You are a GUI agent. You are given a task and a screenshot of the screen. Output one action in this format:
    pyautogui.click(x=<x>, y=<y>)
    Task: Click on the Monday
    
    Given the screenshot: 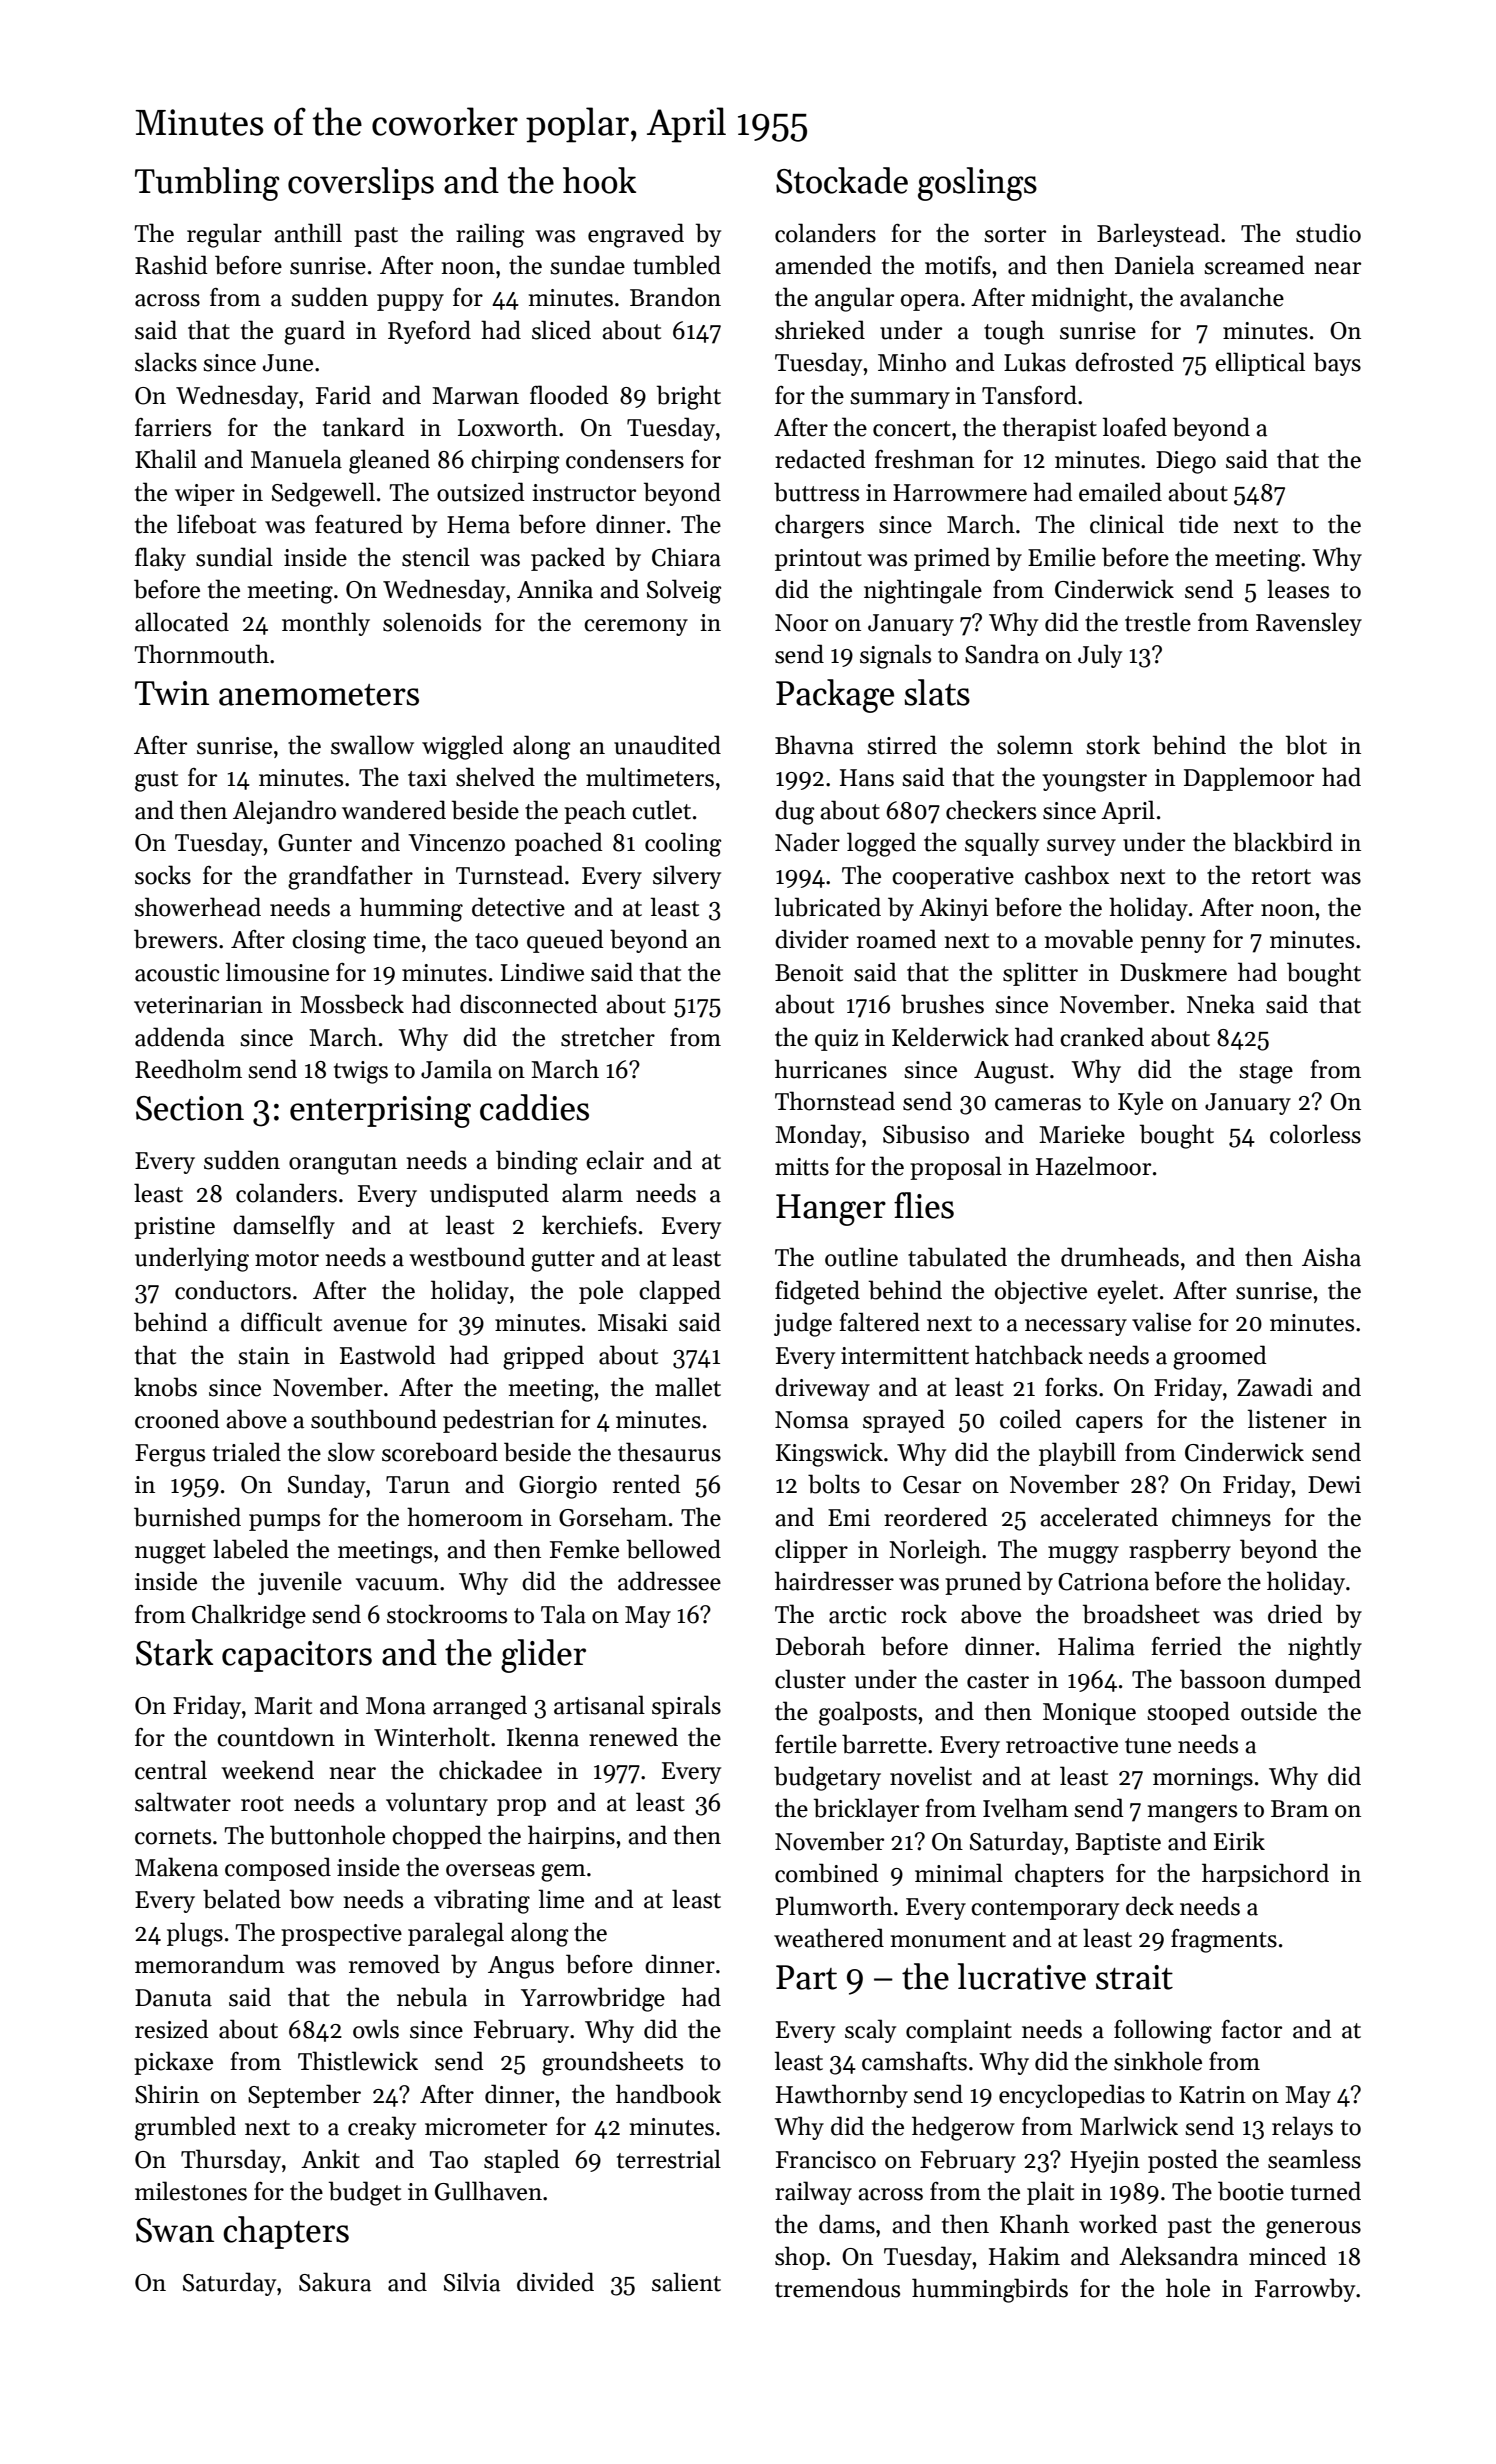 What is the action you would take?
    pyautogui.click(x=818, y=1136)
